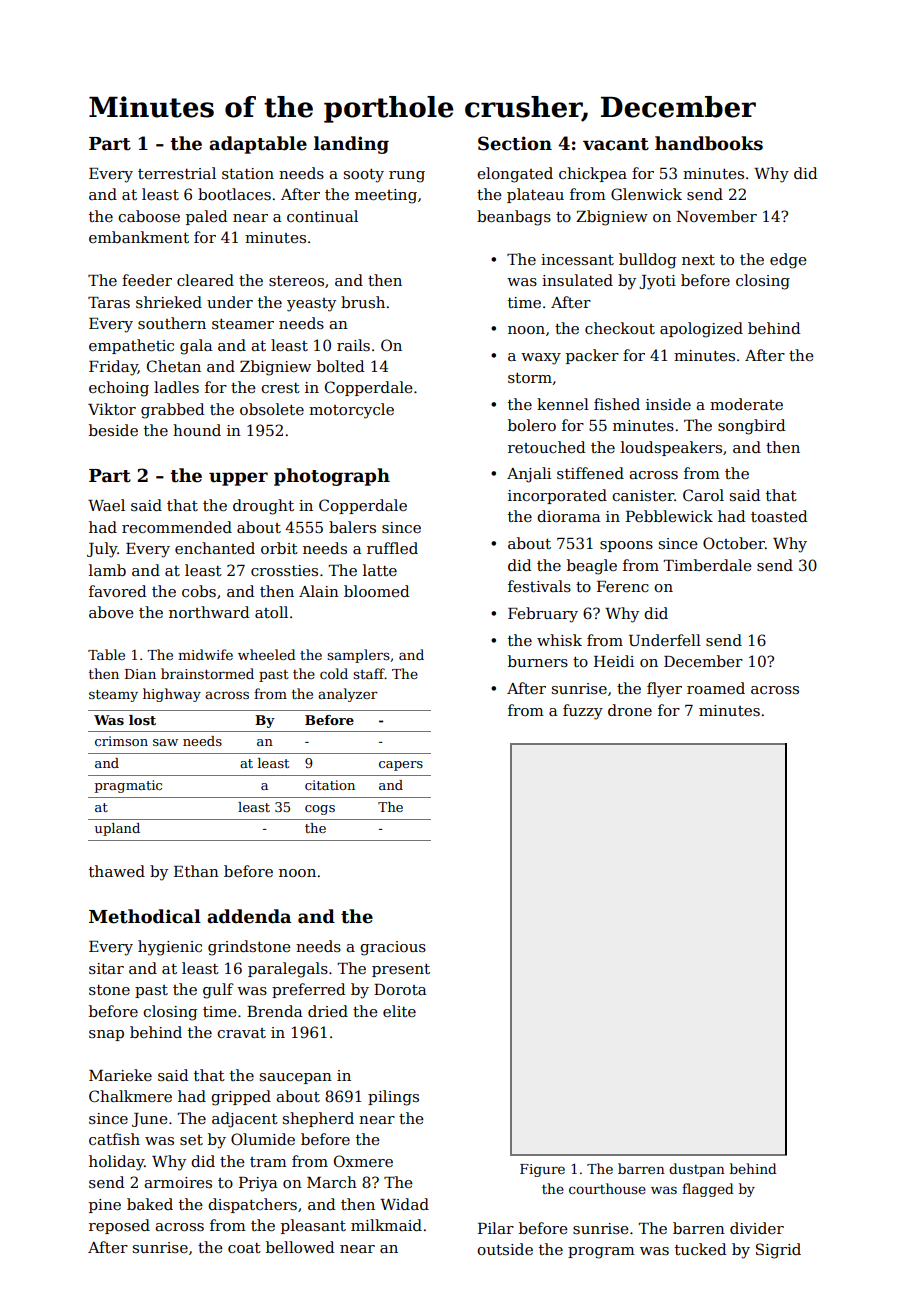 This screenshot has width=908, height=1316. Describe the element at coordinates (363, 302) in the screenshot. I see `brush` at that location.
